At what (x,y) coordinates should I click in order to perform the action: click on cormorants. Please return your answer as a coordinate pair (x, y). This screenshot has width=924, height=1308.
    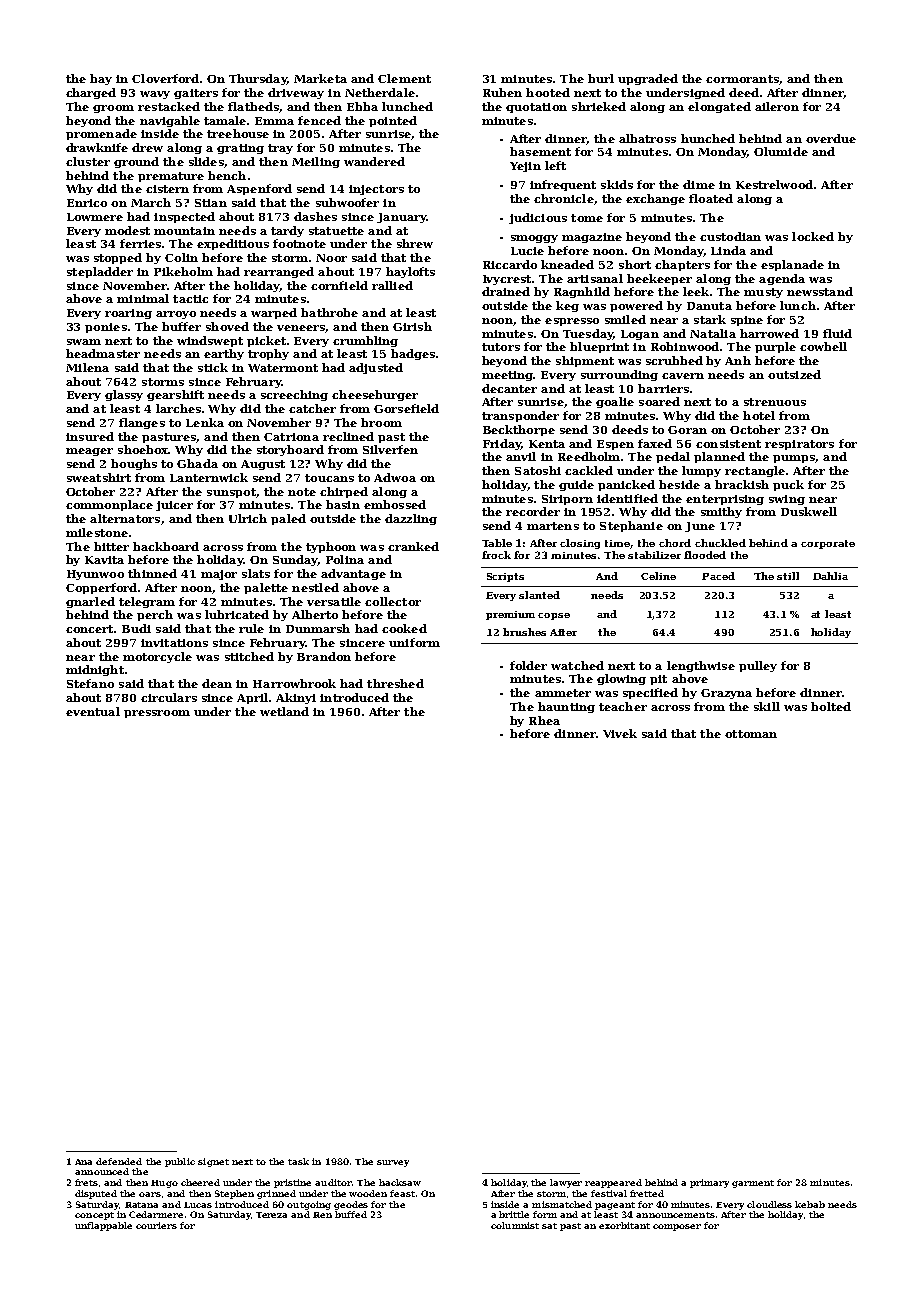
    Looking at the image, I should click on (742, 79).
